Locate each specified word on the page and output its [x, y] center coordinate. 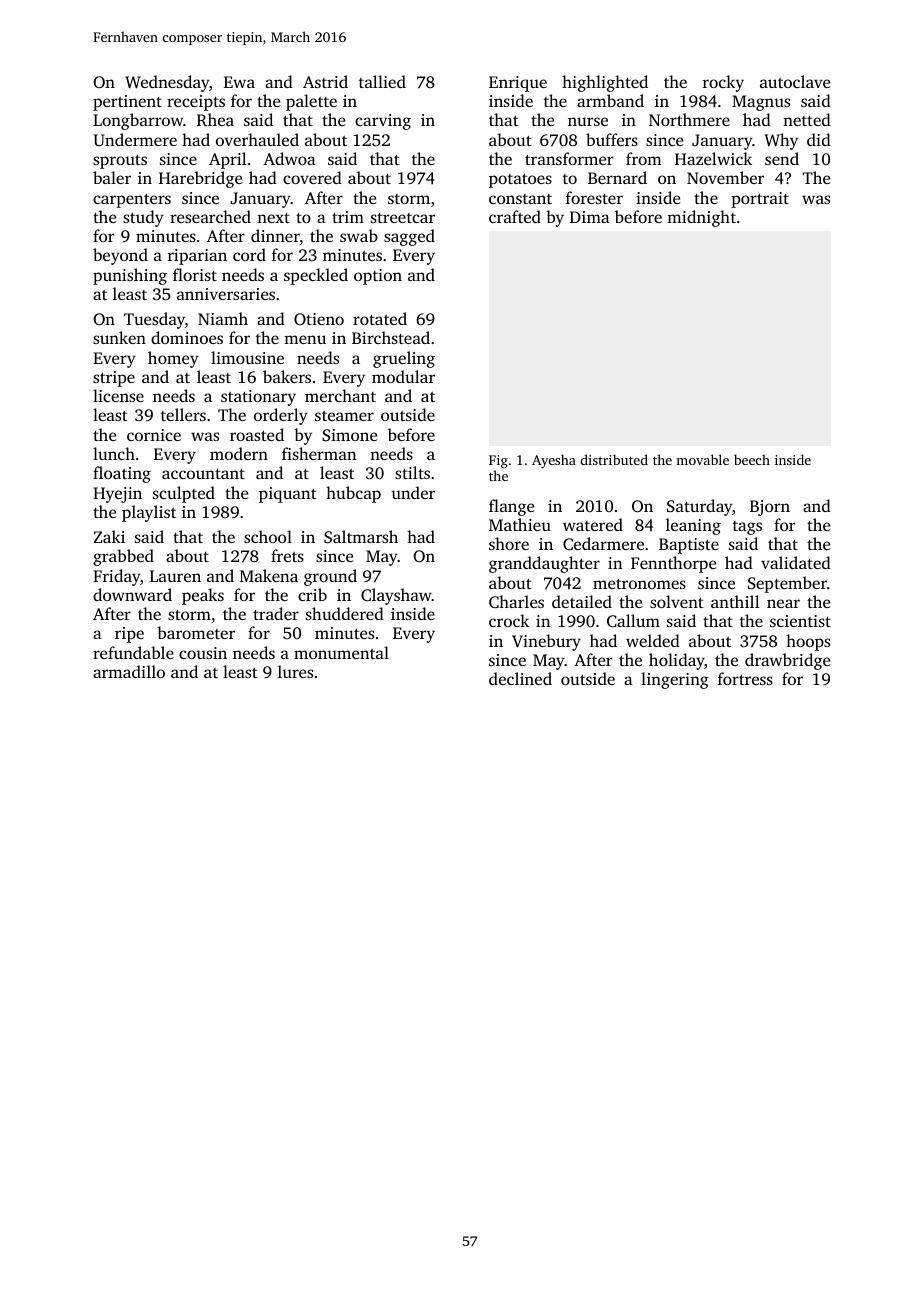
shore [509, 543]
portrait [760, 200]
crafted [515, 216]
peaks [203, 596]
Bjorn [770, 508]
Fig [498, 461]
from [644, 158]
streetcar [403, 218]
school [268, 536]
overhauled [257, 139]
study [143, 218]
